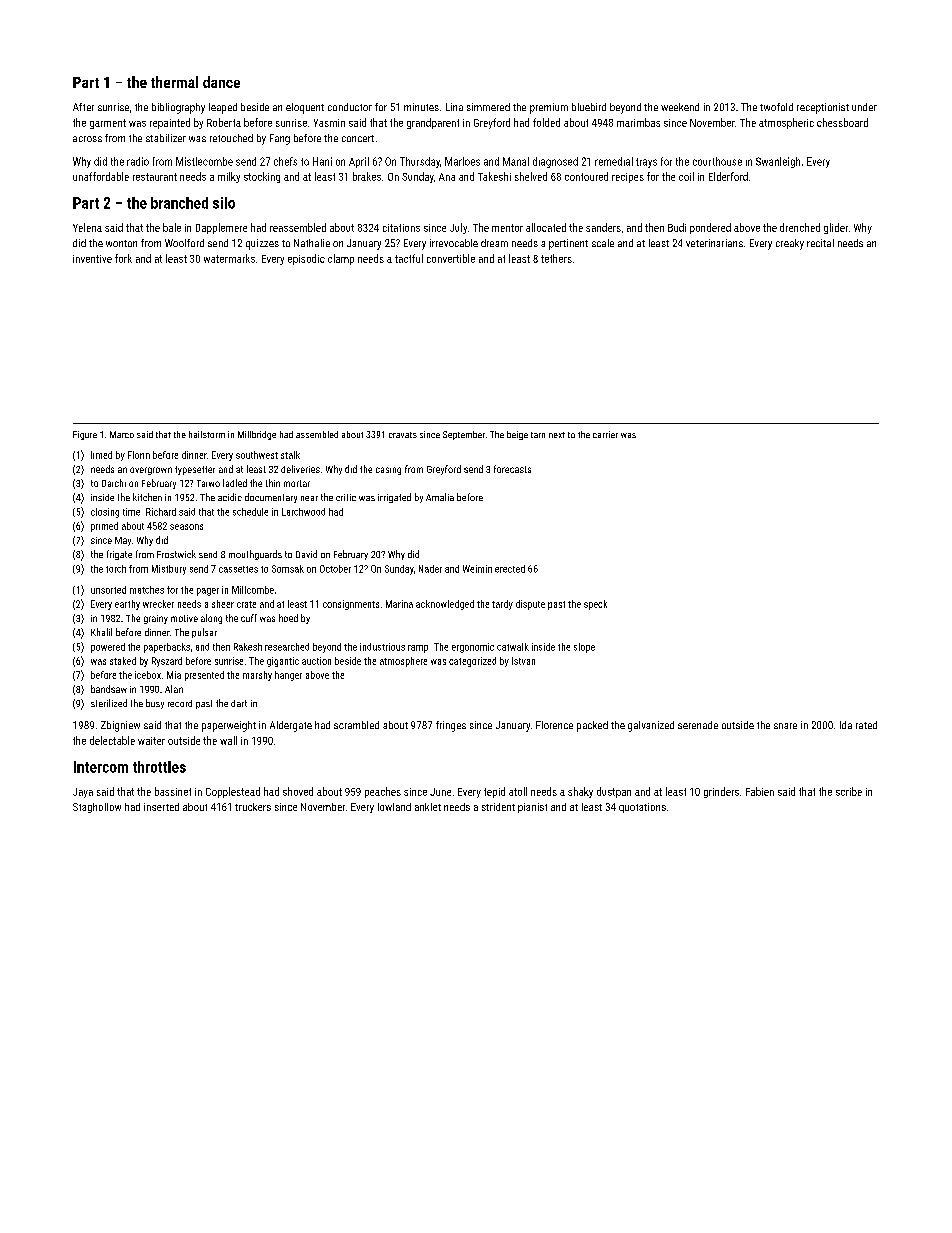 This image has width=952, height=1233. What do you see at coordinates (221, 82) in the image?
I see `dance` at bounding box center [221, 82].
